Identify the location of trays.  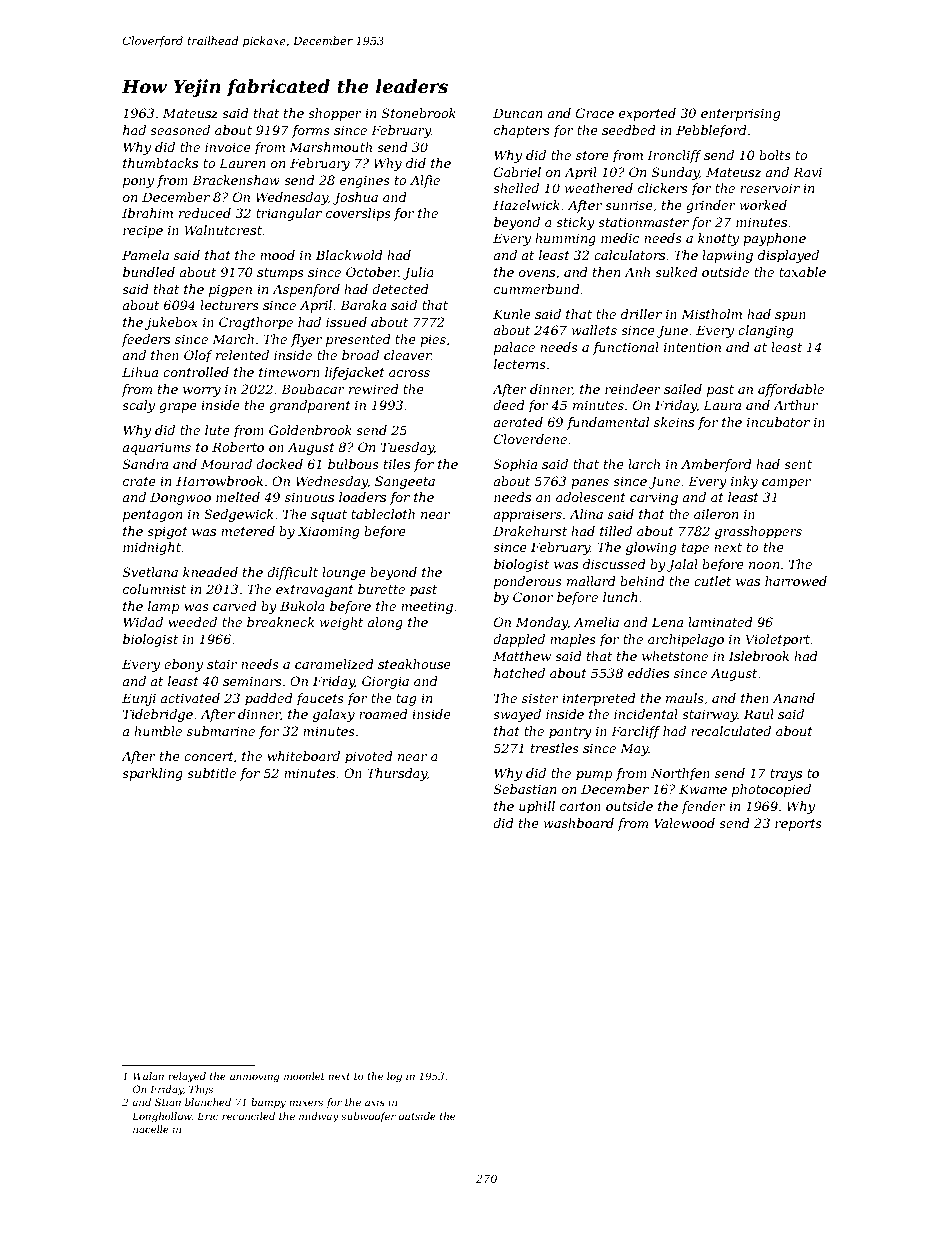
(786, 775).
